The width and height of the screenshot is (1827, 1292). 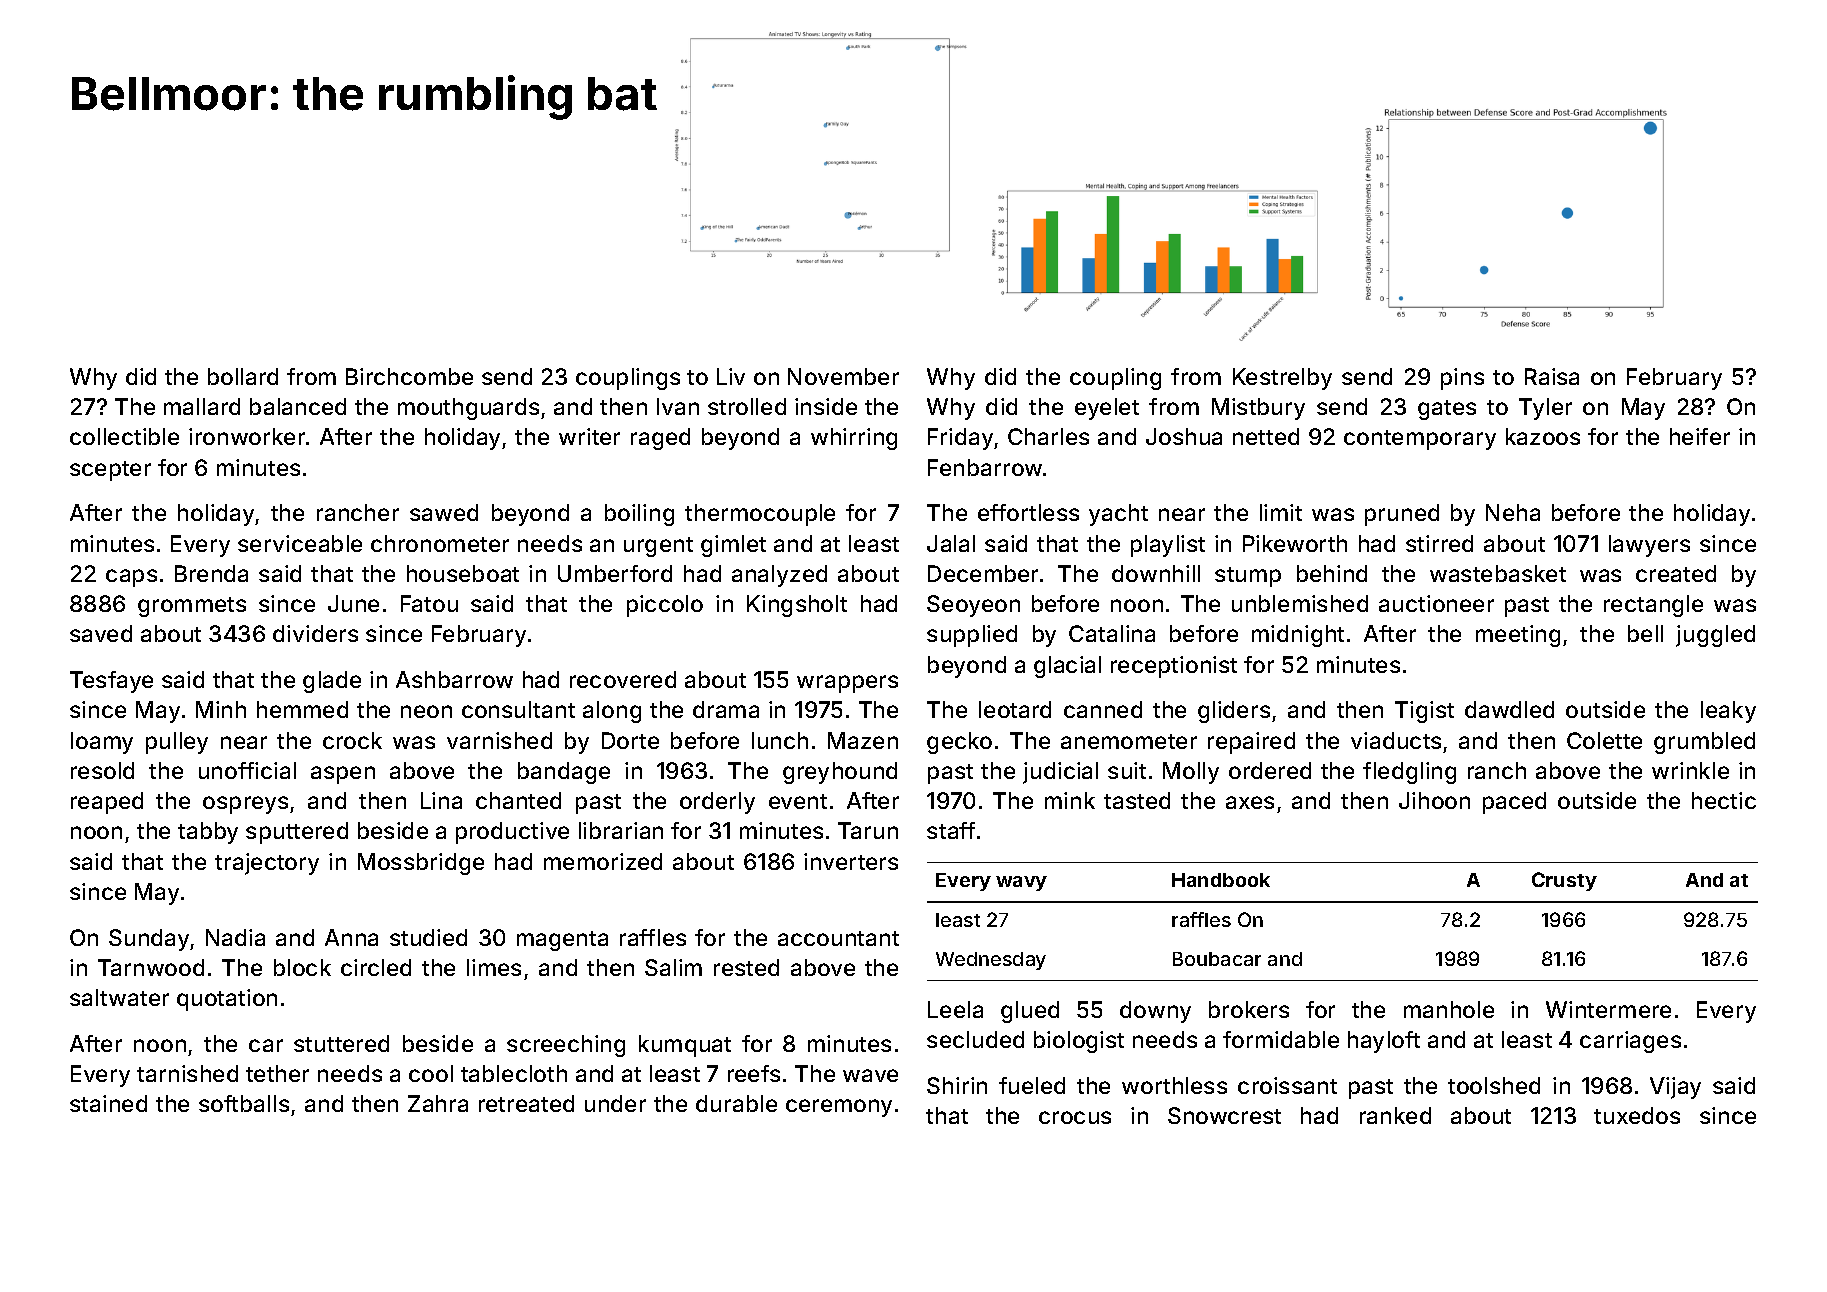 What do you see at coordinates (332, 682) in the screenshot?
I see `glade` at bounding box center [332, 682].
